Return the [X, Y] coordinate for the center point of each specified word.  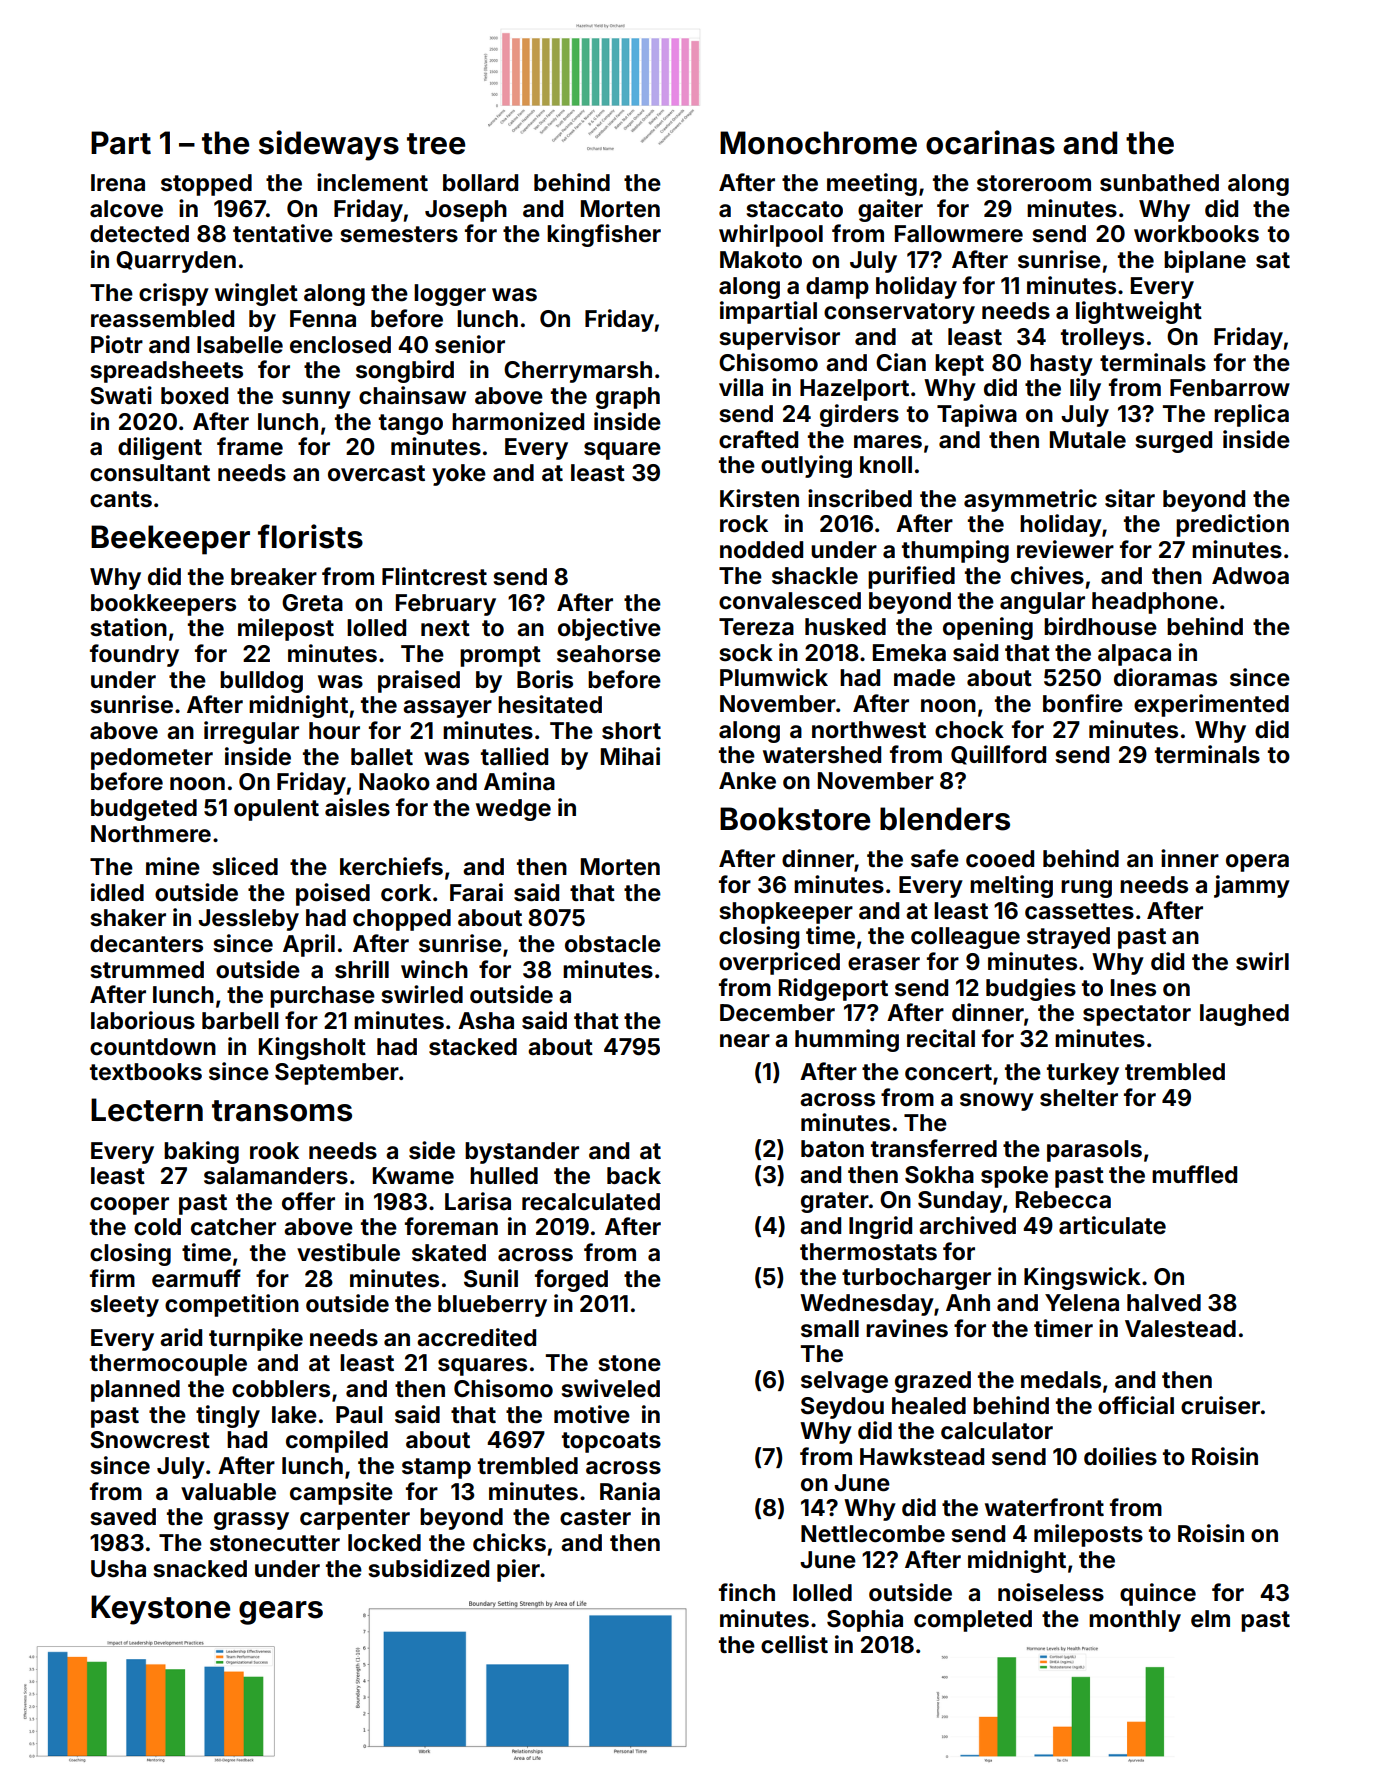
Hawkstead [922, 1457]
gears [281, 1613]
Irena [118, 183]
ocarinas [990, 142]
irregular [251, 732]
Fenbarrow [1230, 388]
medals [1061, 1380]
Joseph [466, 211]
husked [845, 627]
